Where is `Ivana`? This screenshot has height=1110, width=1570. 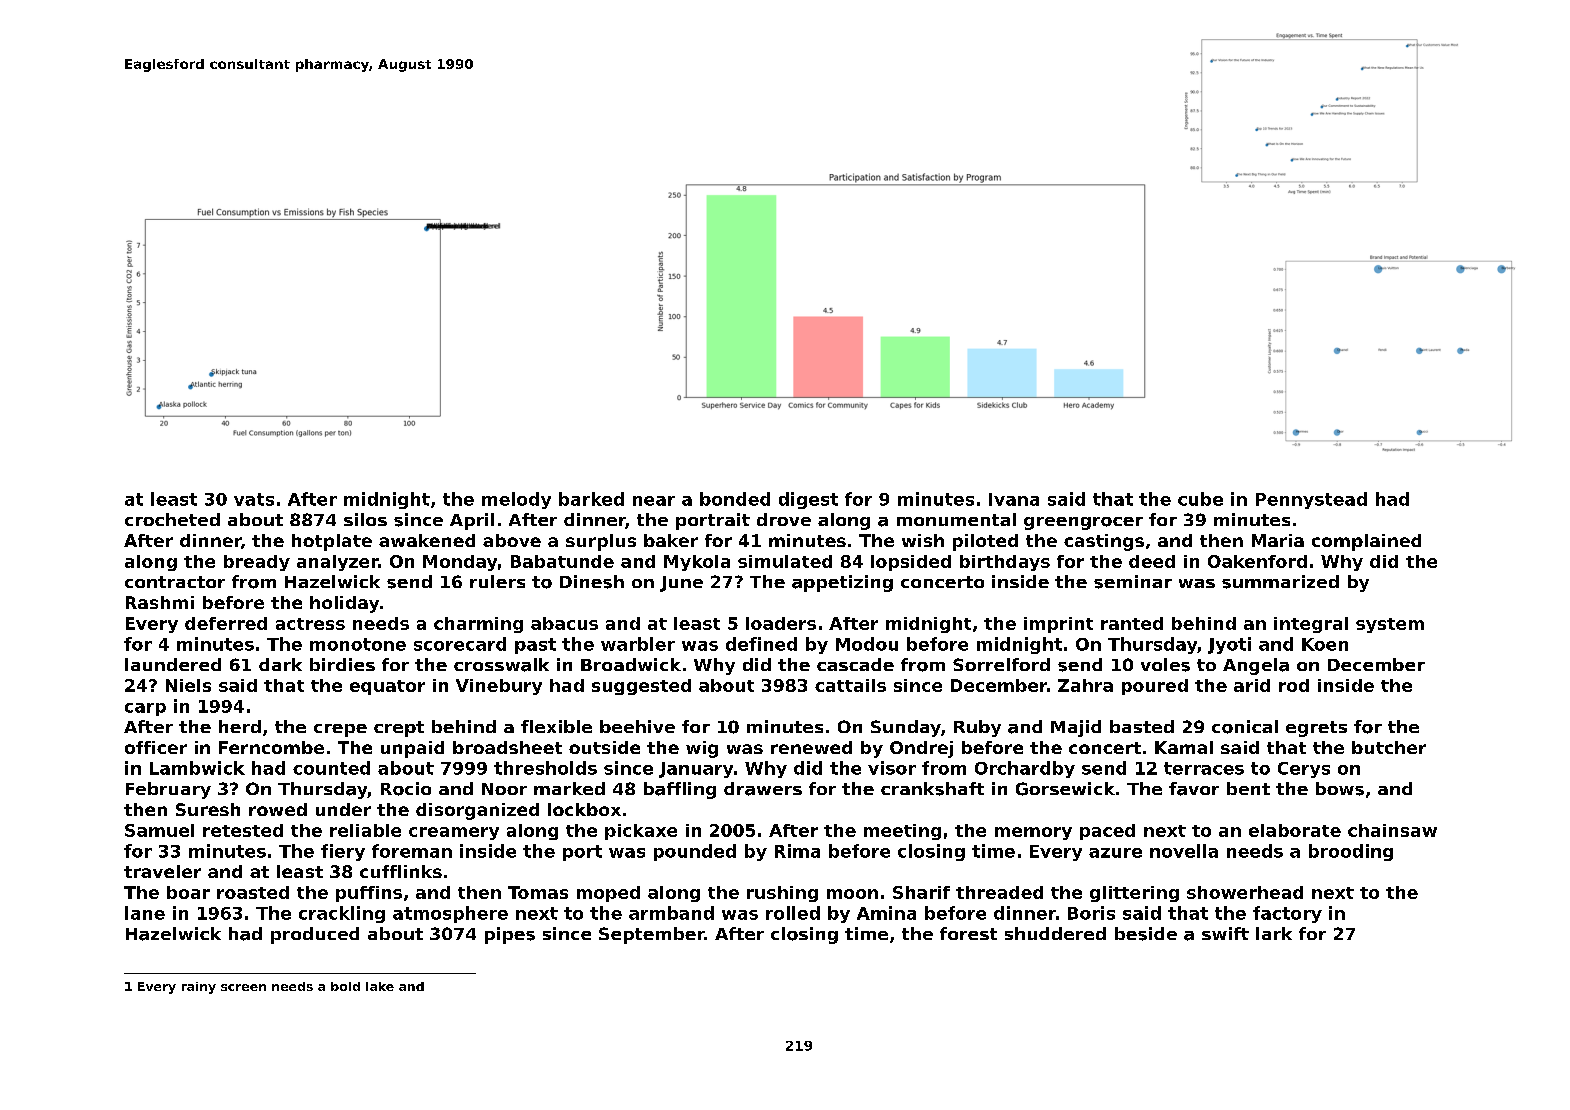 Ivana is located at coordinates (1014, 499).
